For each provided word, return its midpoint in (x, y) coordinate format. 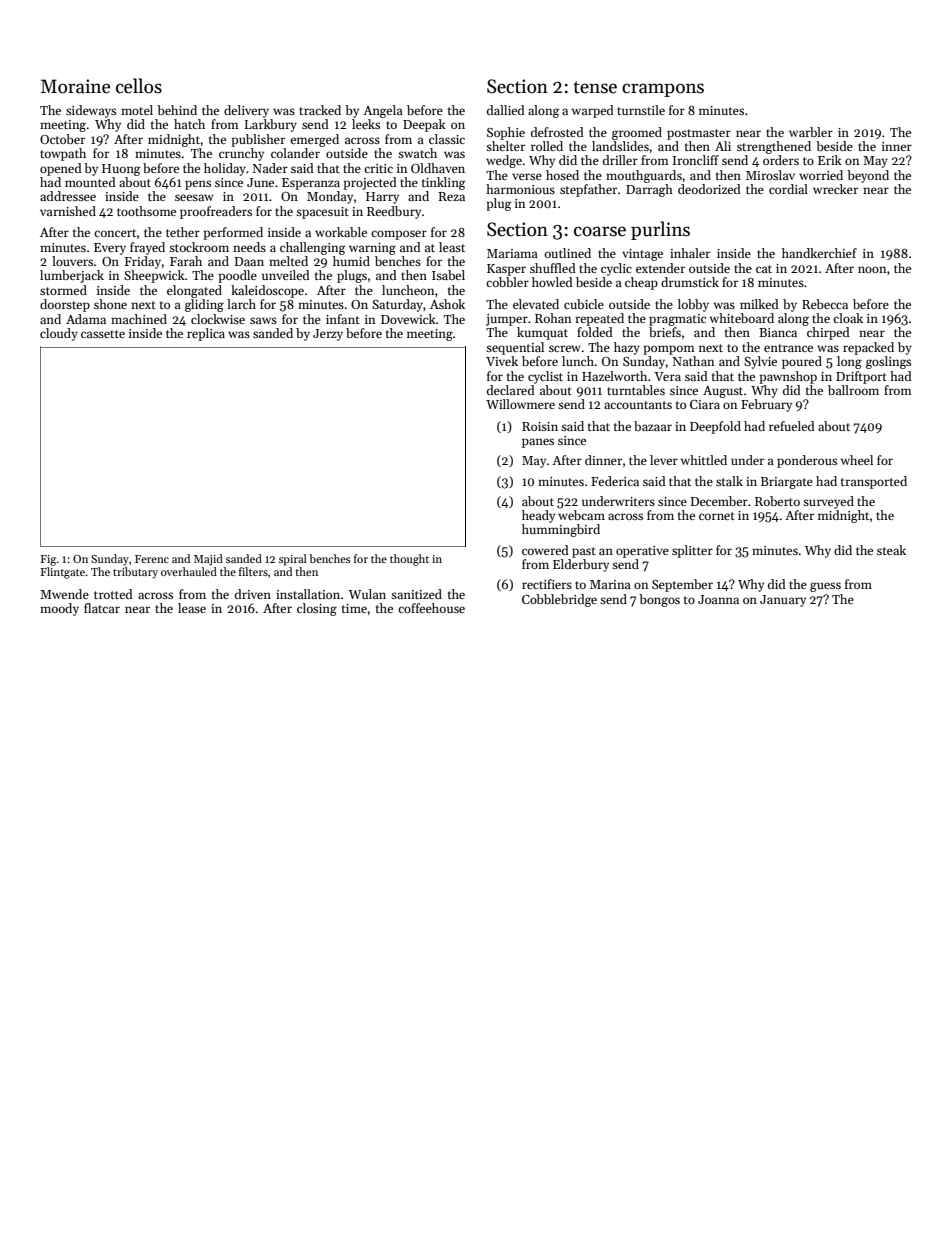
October (62, 139)
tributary (135, 573)
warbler (811, 132)
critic (378, 168)
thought (409, 560)
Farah (186, 261)
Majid (208, 560)
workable (341, 232)
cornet (717, 516)
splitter (692, 551)
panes (538, 443)
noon (872, 269)
